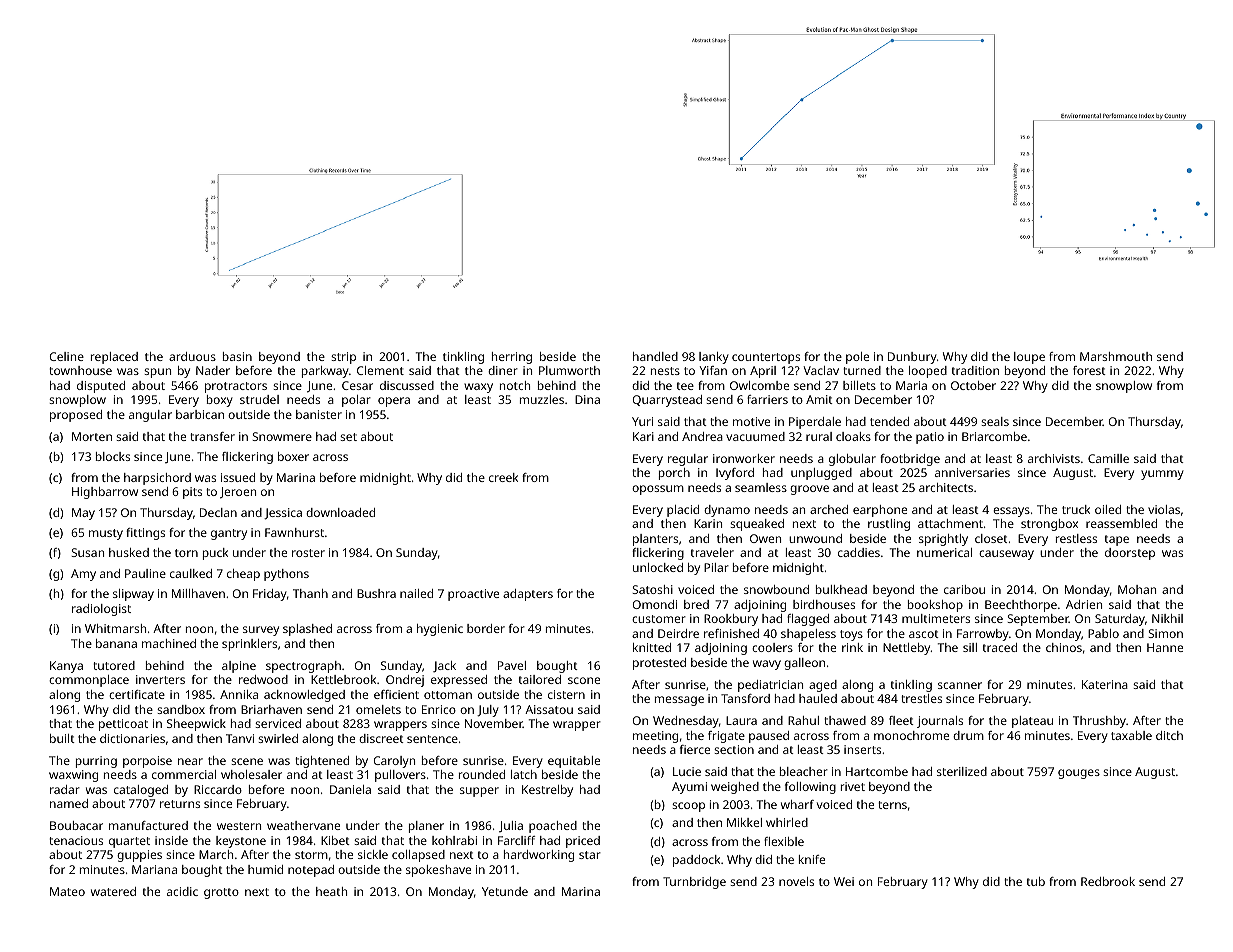  What do you see at coordinates (343, 358) in the document?
I see `strip` at bounding box center [343, 358].
